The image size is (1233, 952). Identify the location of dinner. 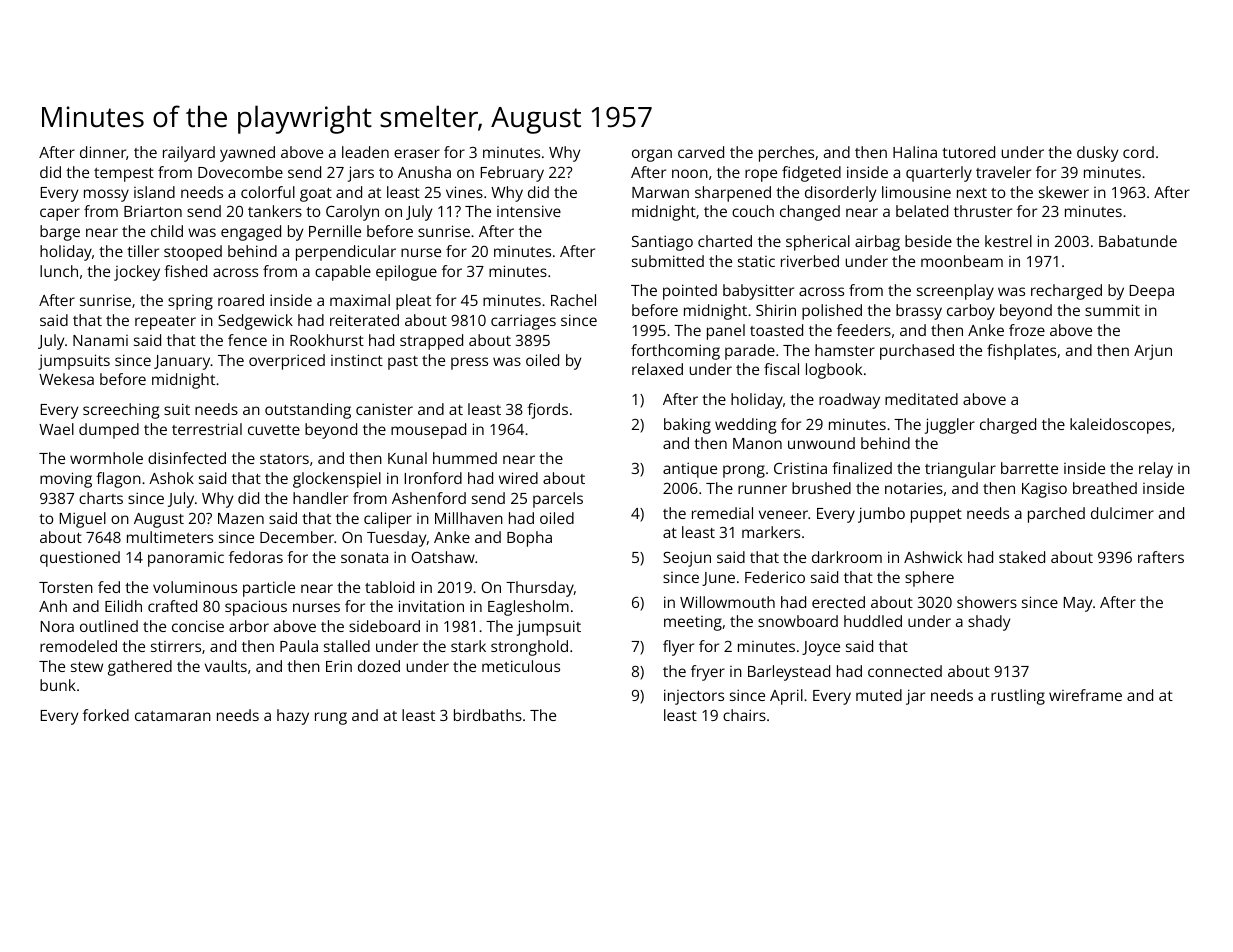
(103, 152).
